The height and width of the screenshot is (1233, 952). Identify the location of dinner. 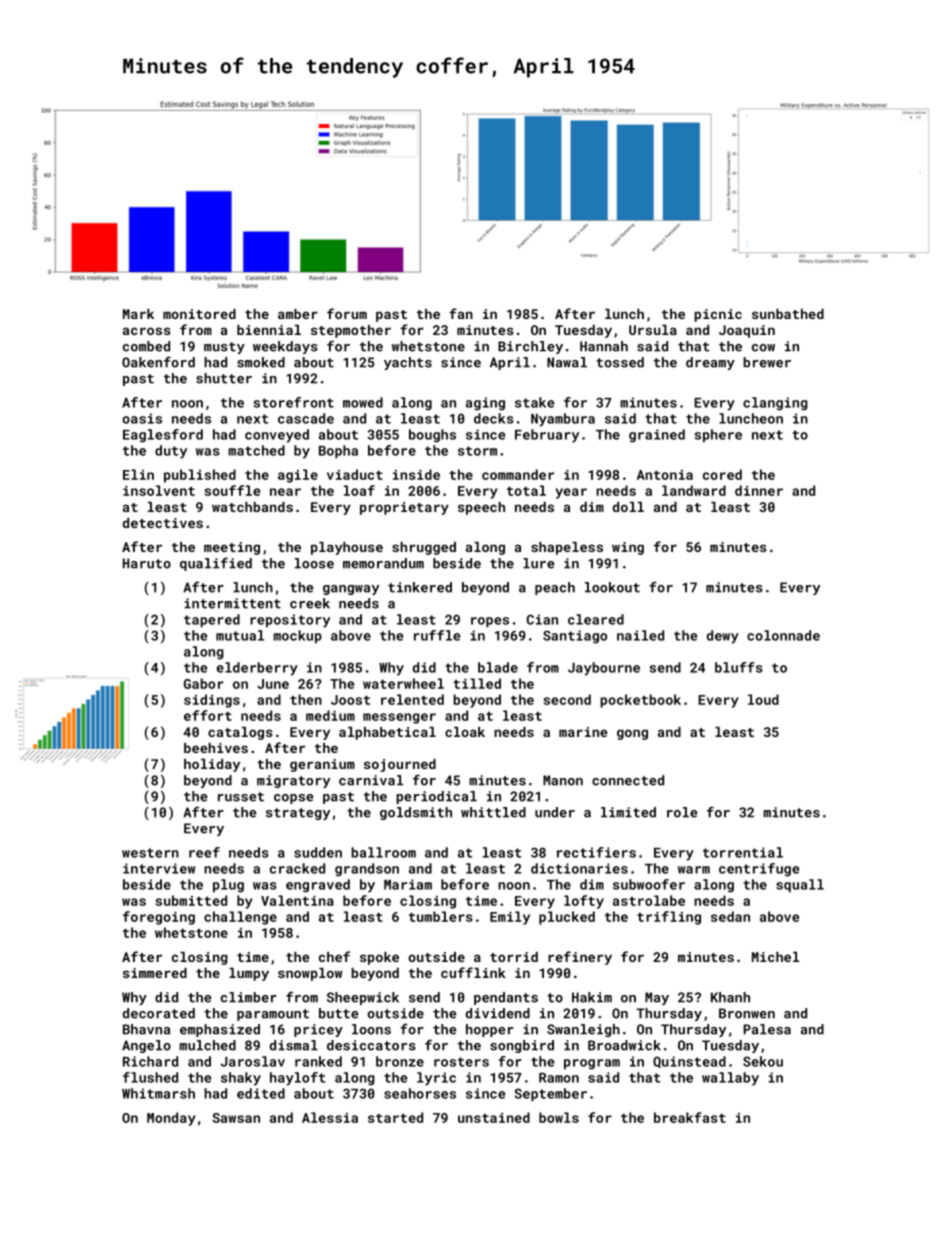
(759, 490).
